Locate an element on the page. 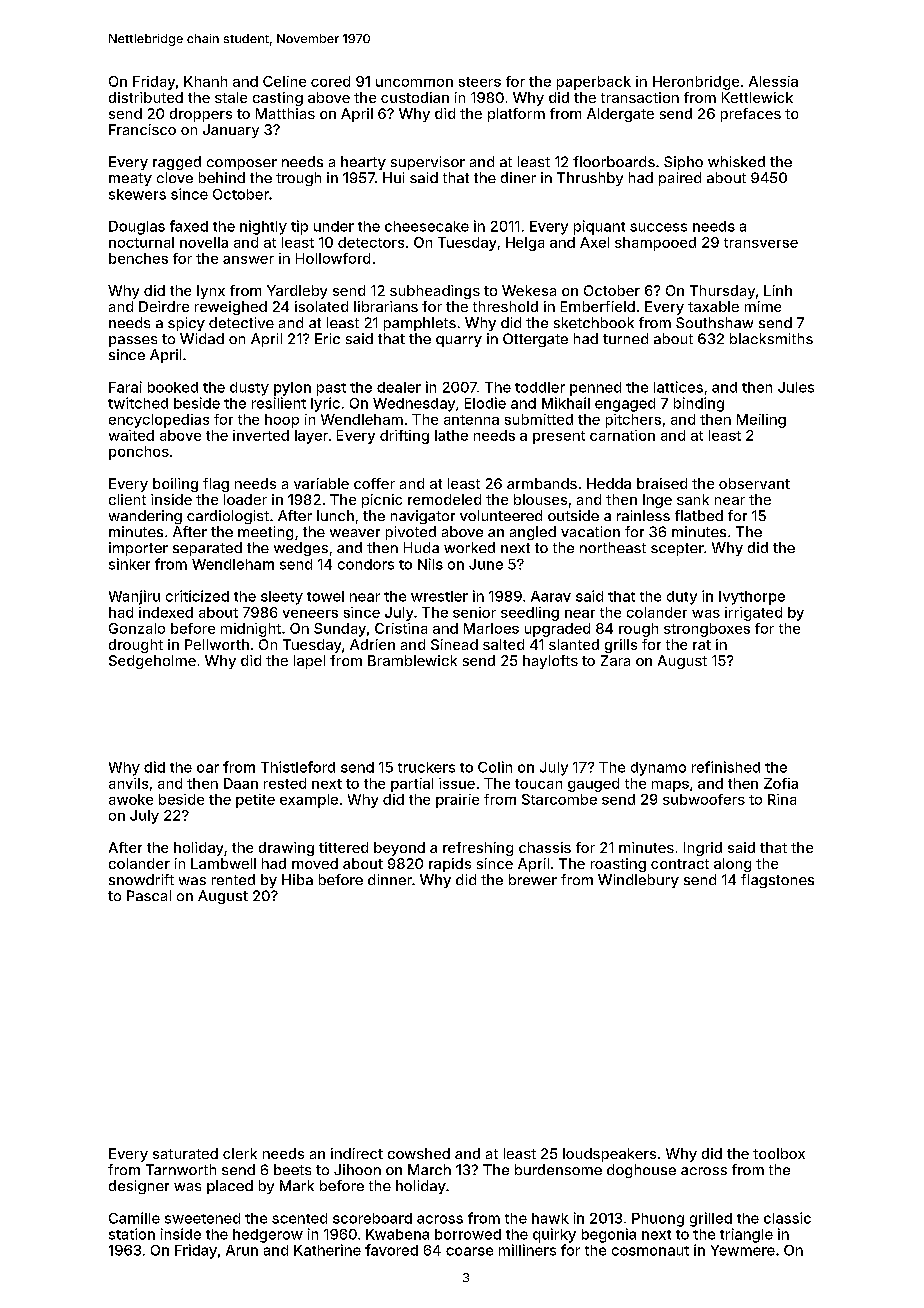 The image size is (924, 1308). brewer is located at coordinates (533, 879).
